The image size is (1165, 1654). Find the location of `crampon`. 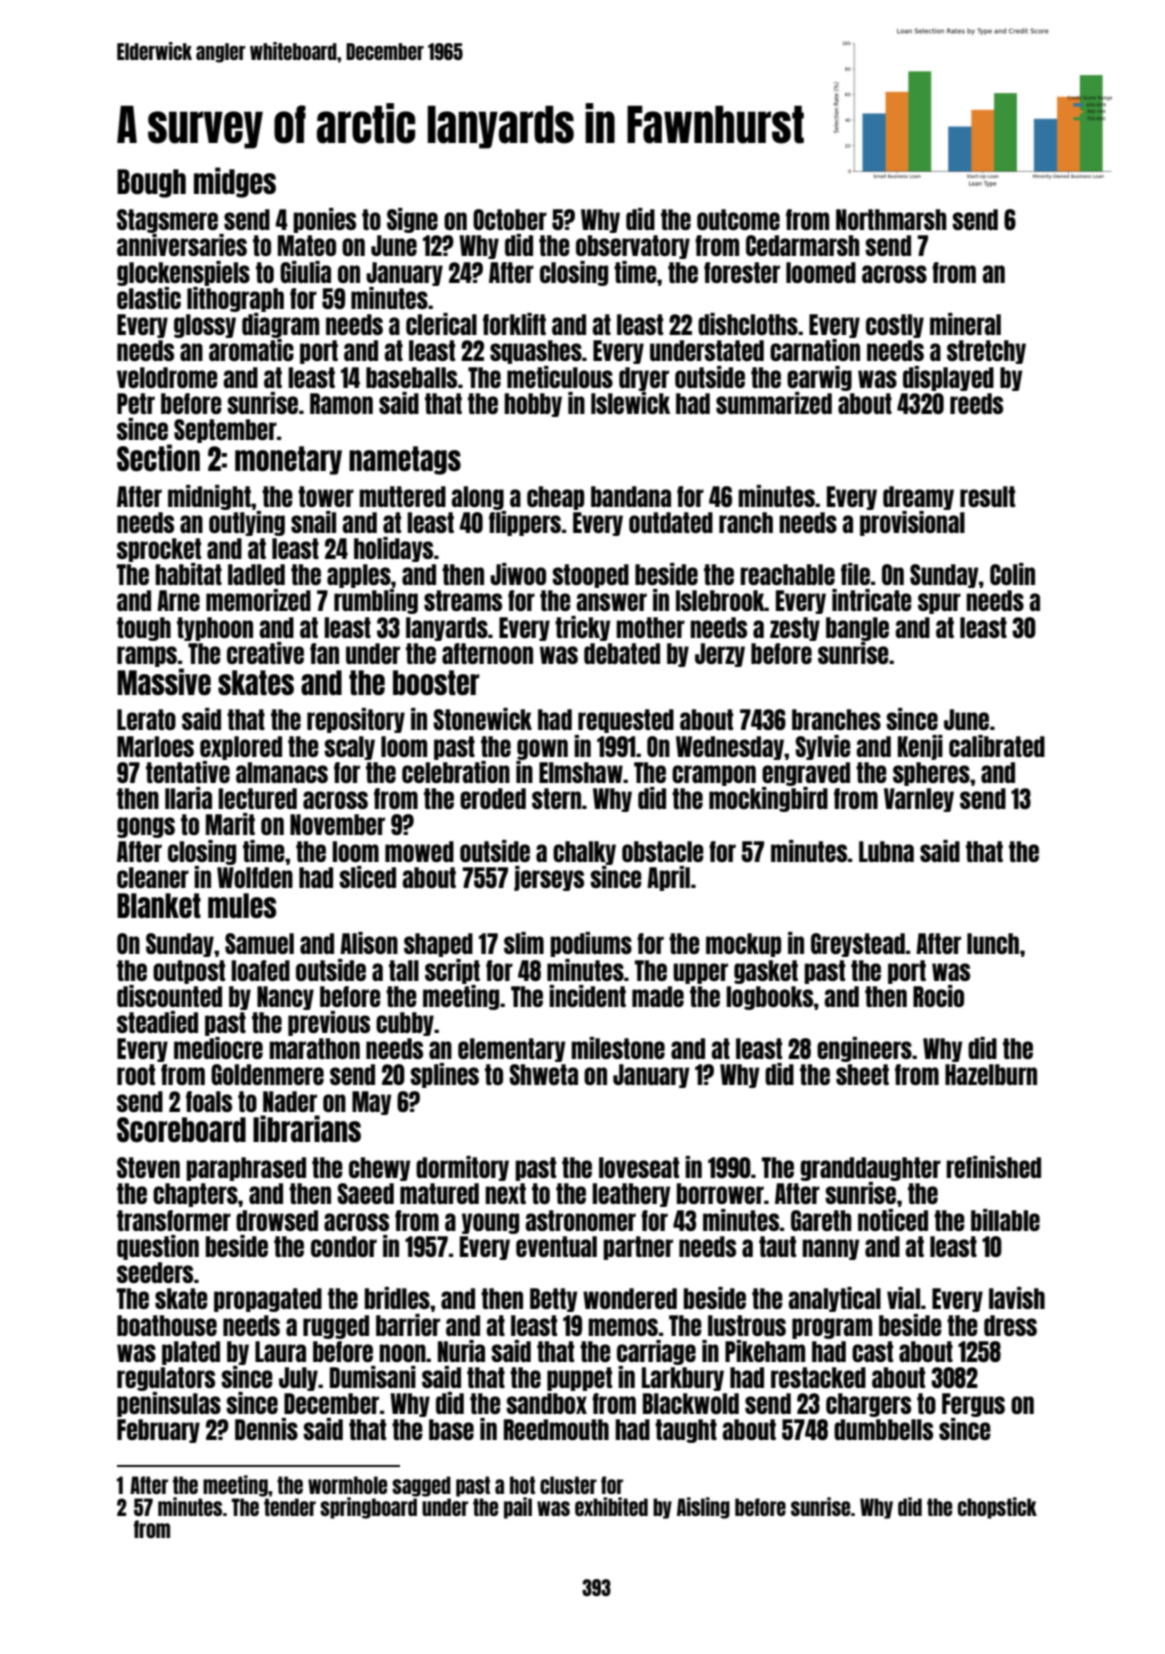

crampon is located at coordinates (714, 775).
